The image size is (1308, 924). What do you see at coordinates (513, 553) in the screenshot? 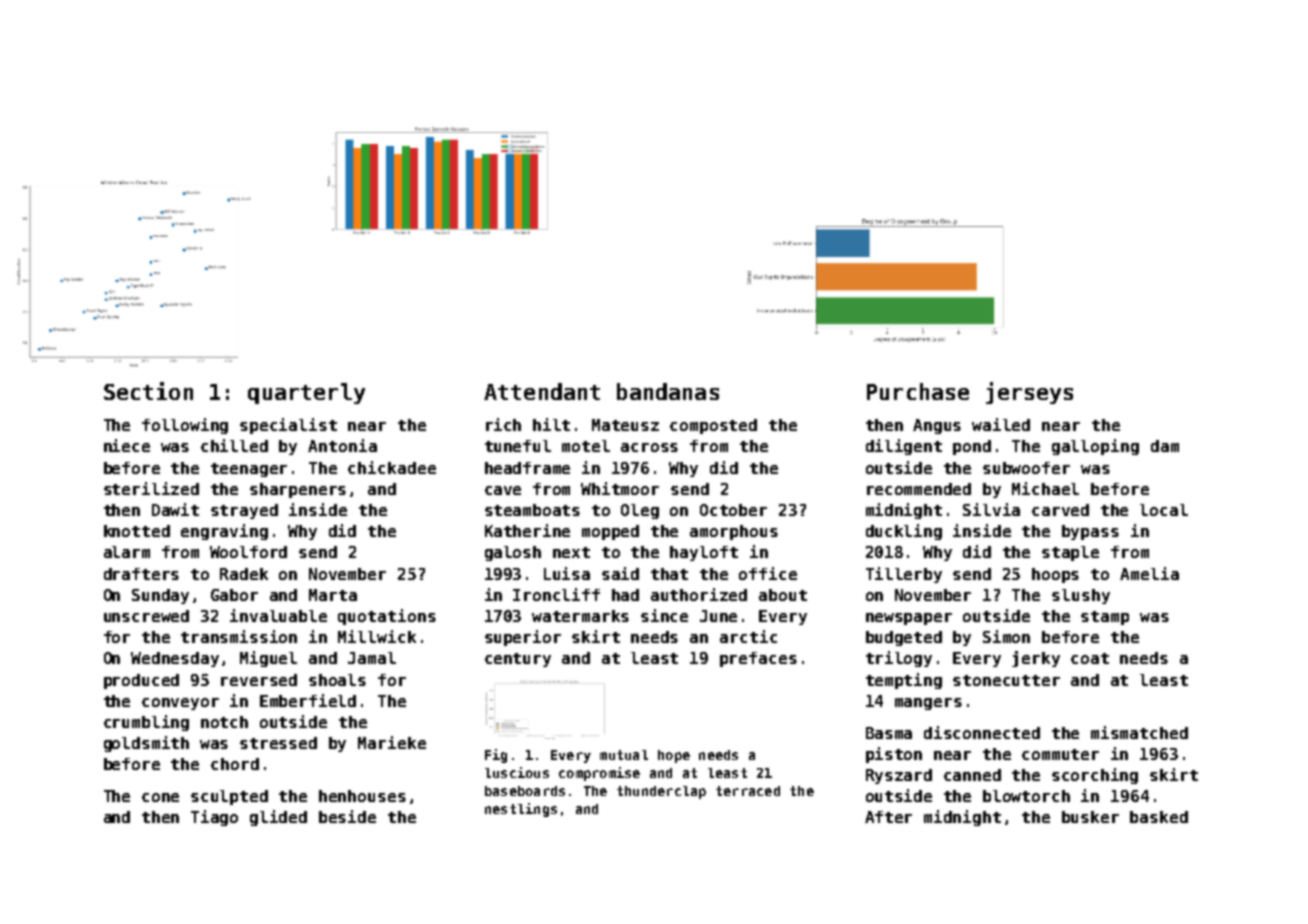
I see `galosh` at bounding box center [513, 553].
